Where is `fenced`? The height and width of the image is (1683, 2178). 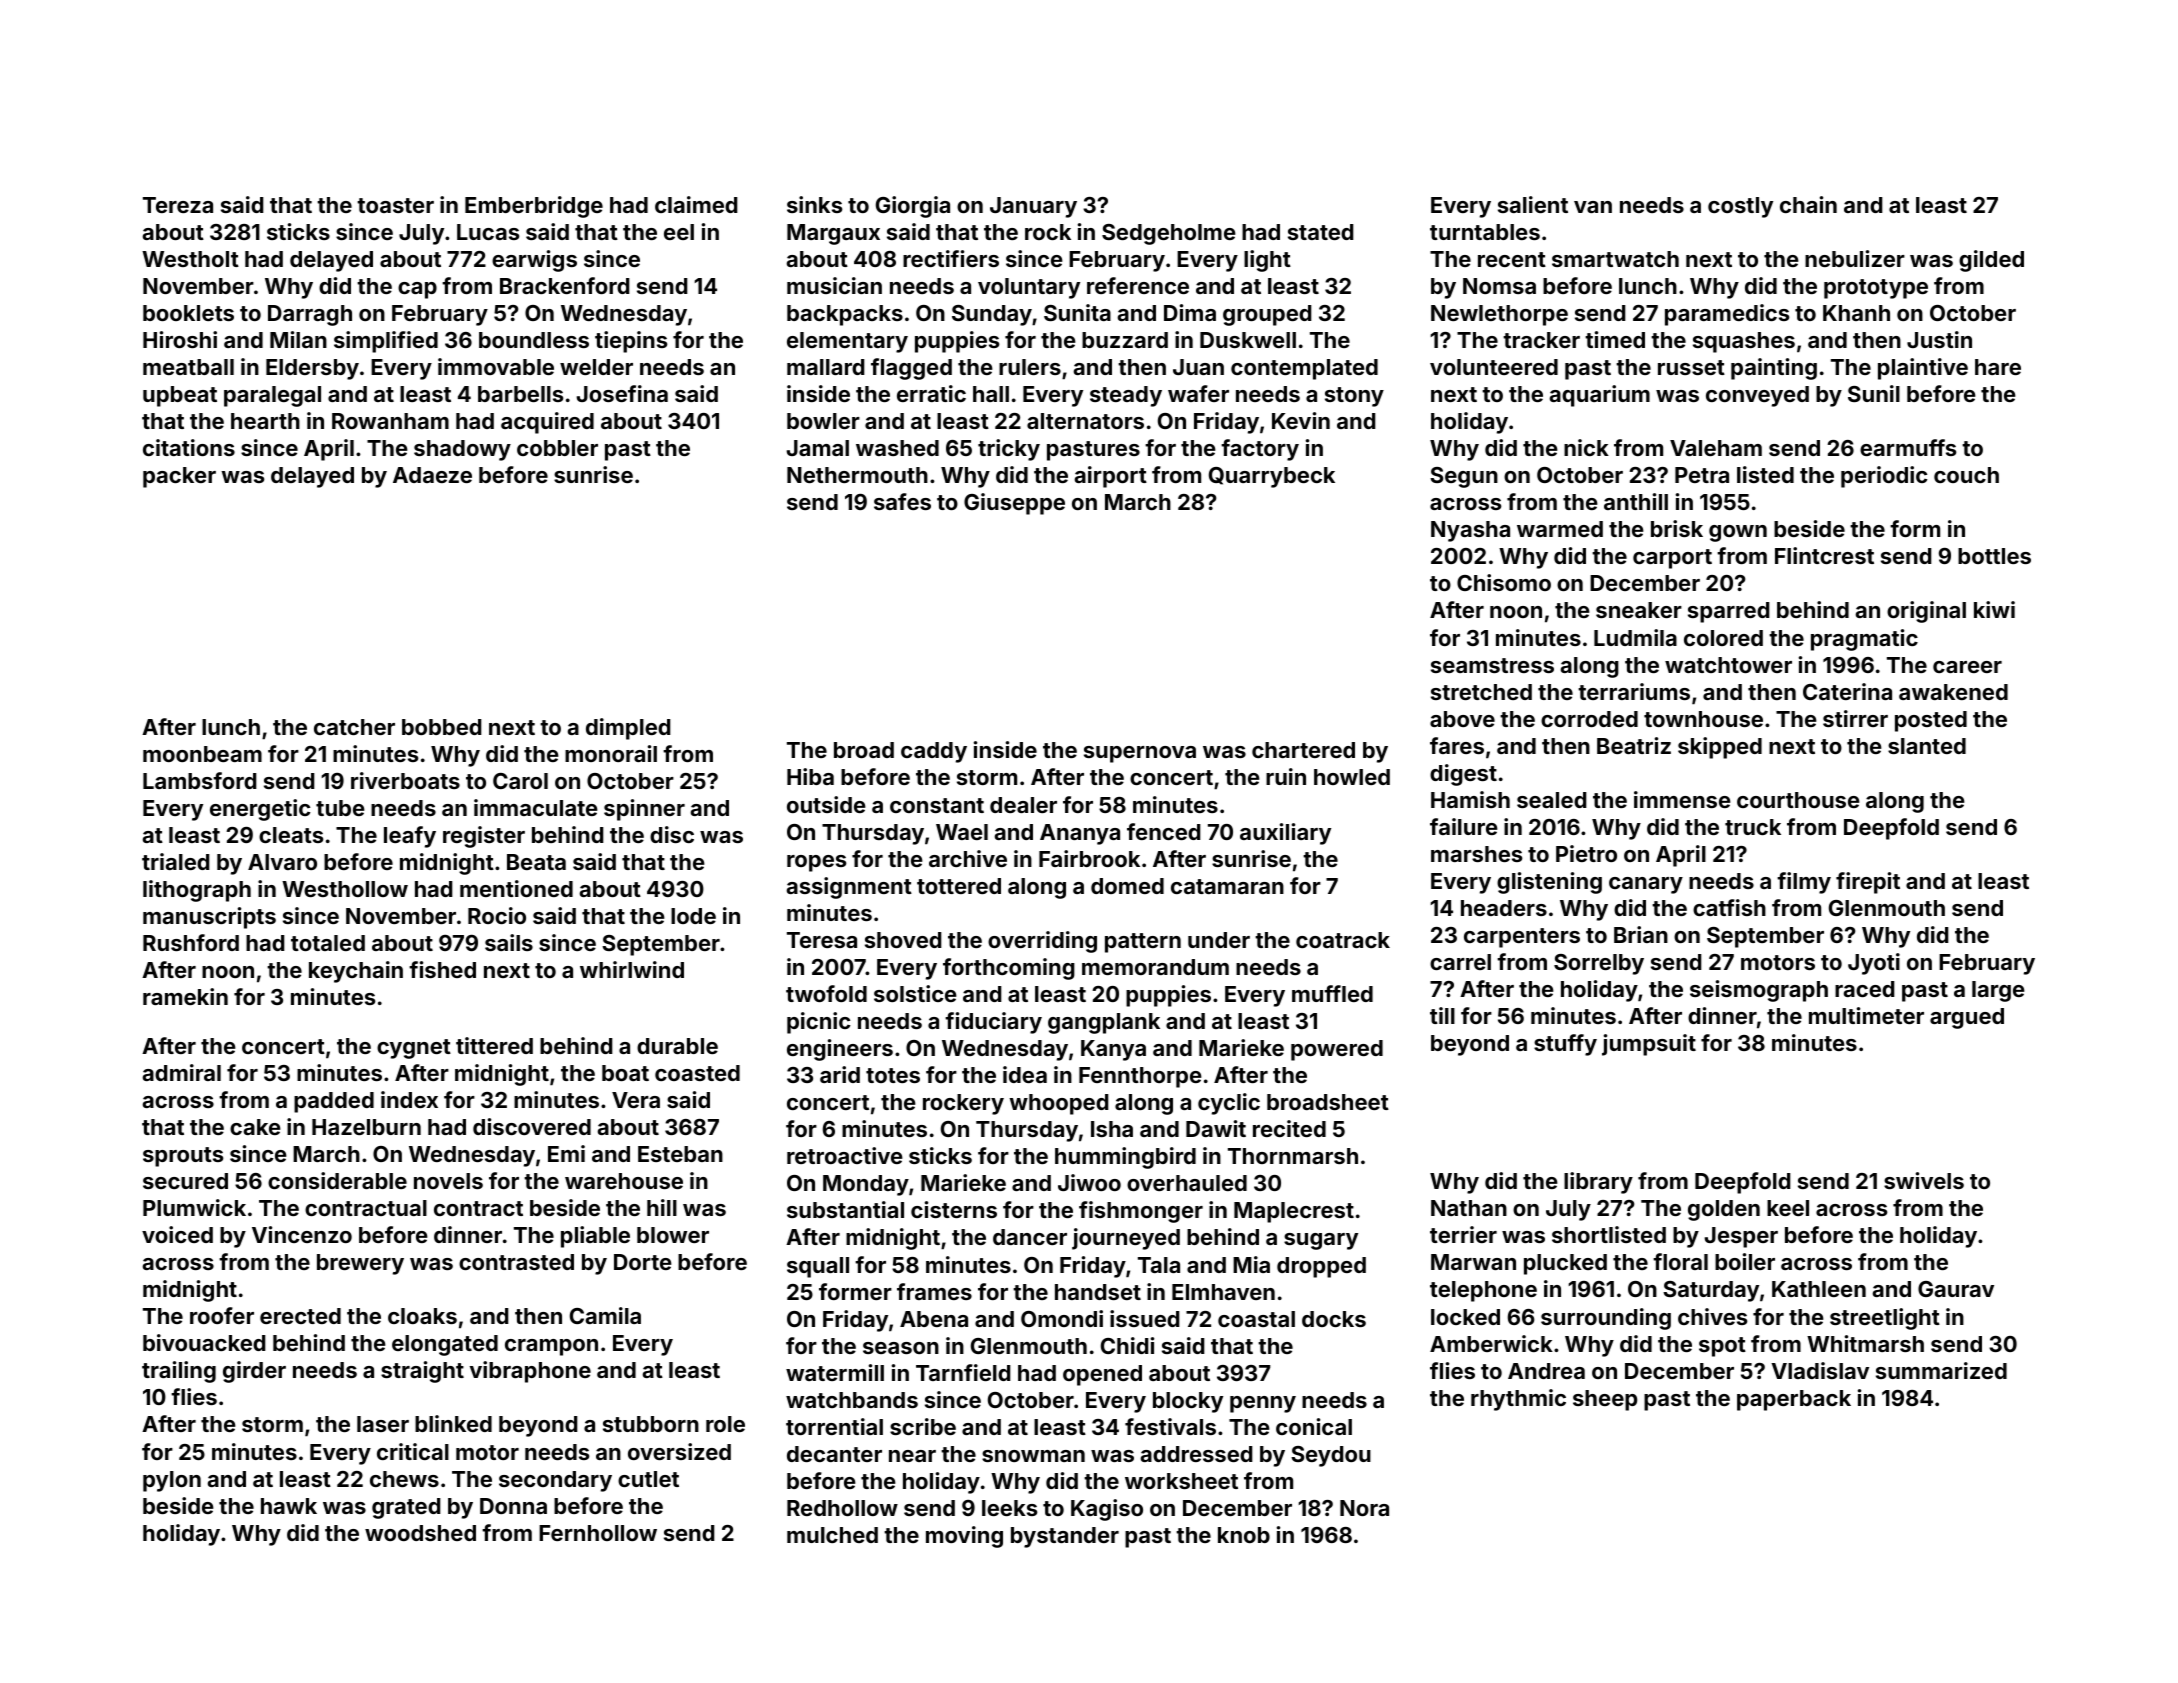 fenced is located at coordinates (1164, 831).
